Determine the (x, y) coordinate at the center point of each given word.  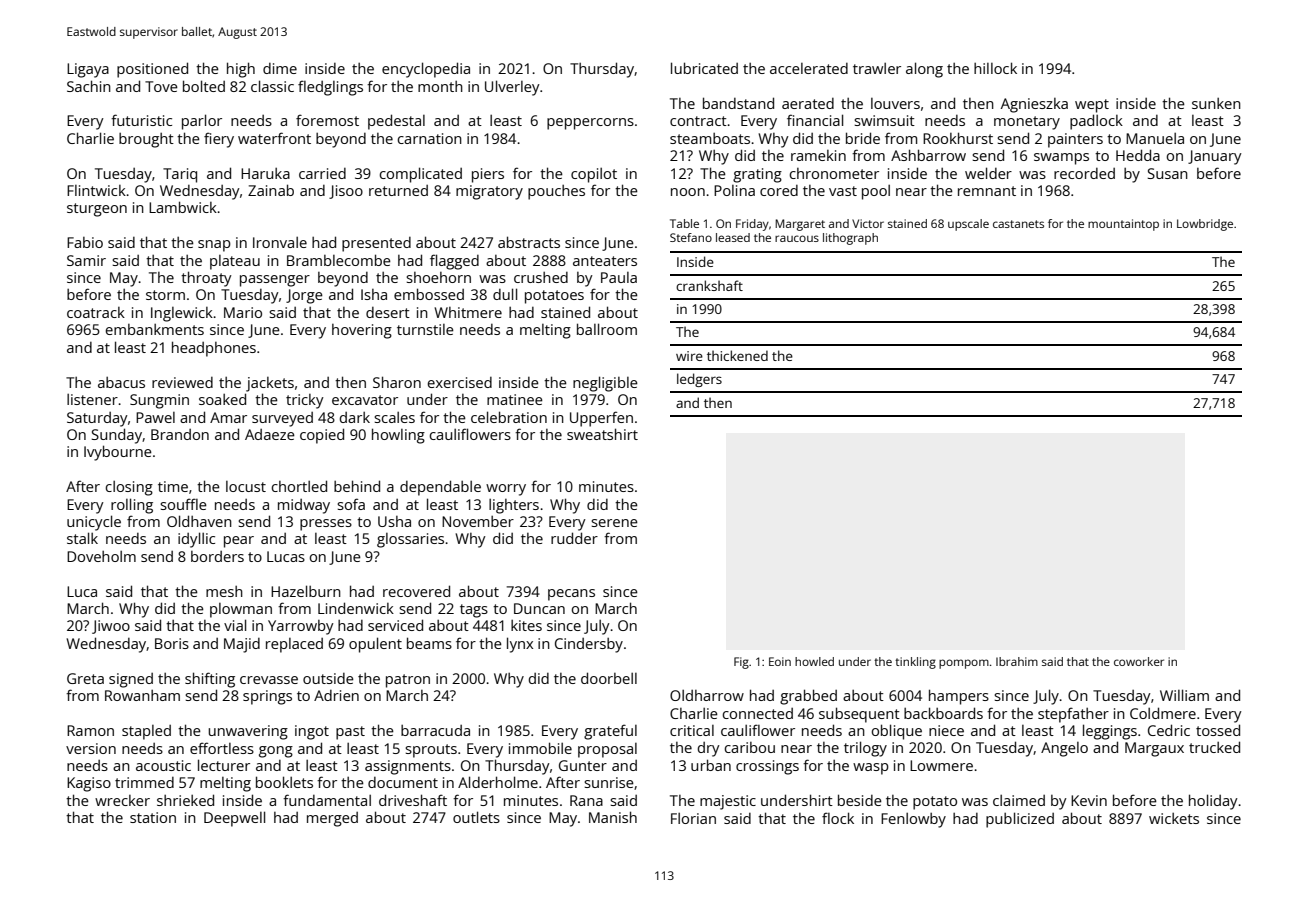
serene (614, 523)
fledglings (330, 88)
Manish (613, 817)
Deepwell (234, 819)
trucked (1214, 747)
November (478, 521)
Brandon (180, 434)
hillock (995, 68)
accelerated (809, 68)
